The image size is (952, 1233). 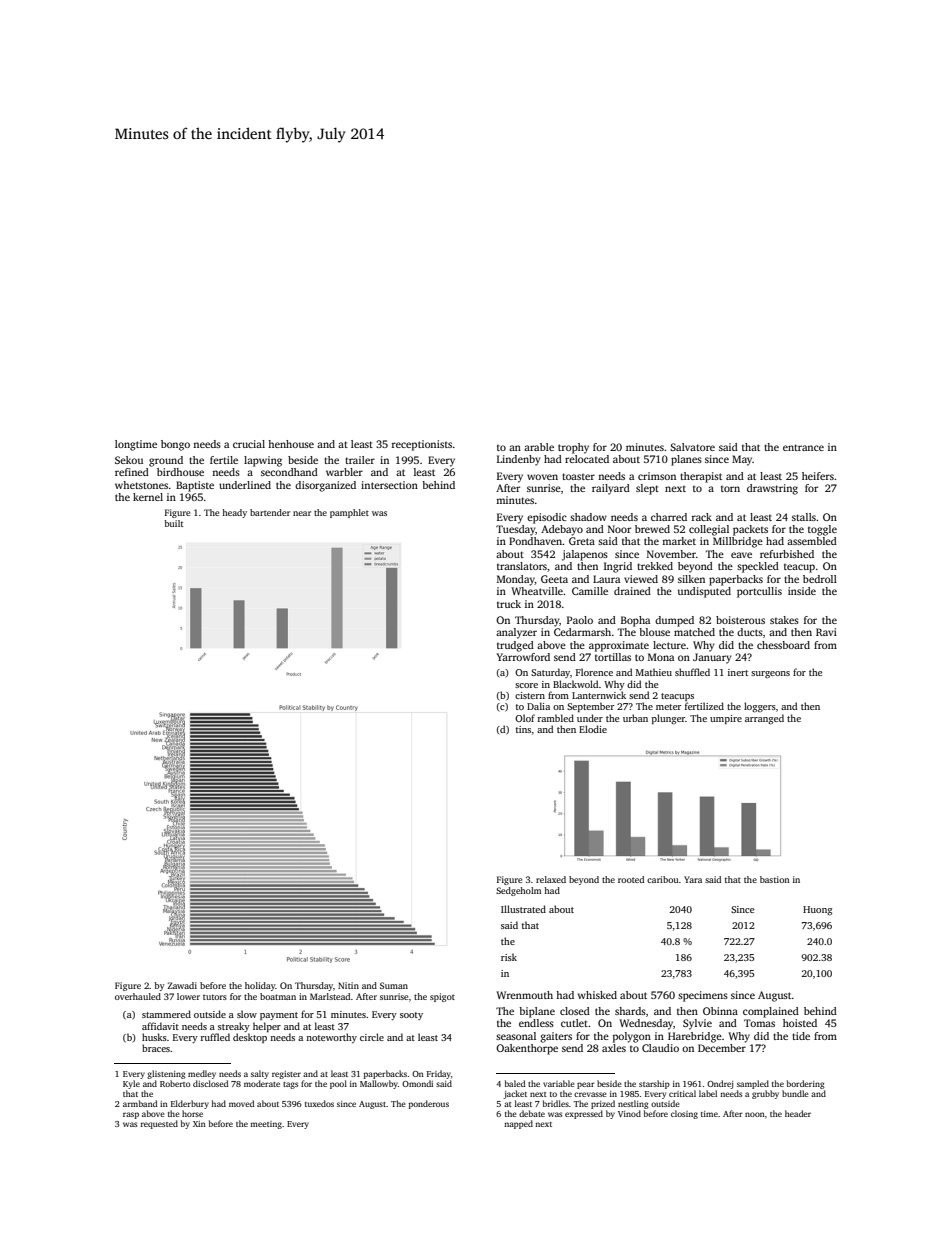 I want to click on Yarrowford, so click(x=523, y=657).
